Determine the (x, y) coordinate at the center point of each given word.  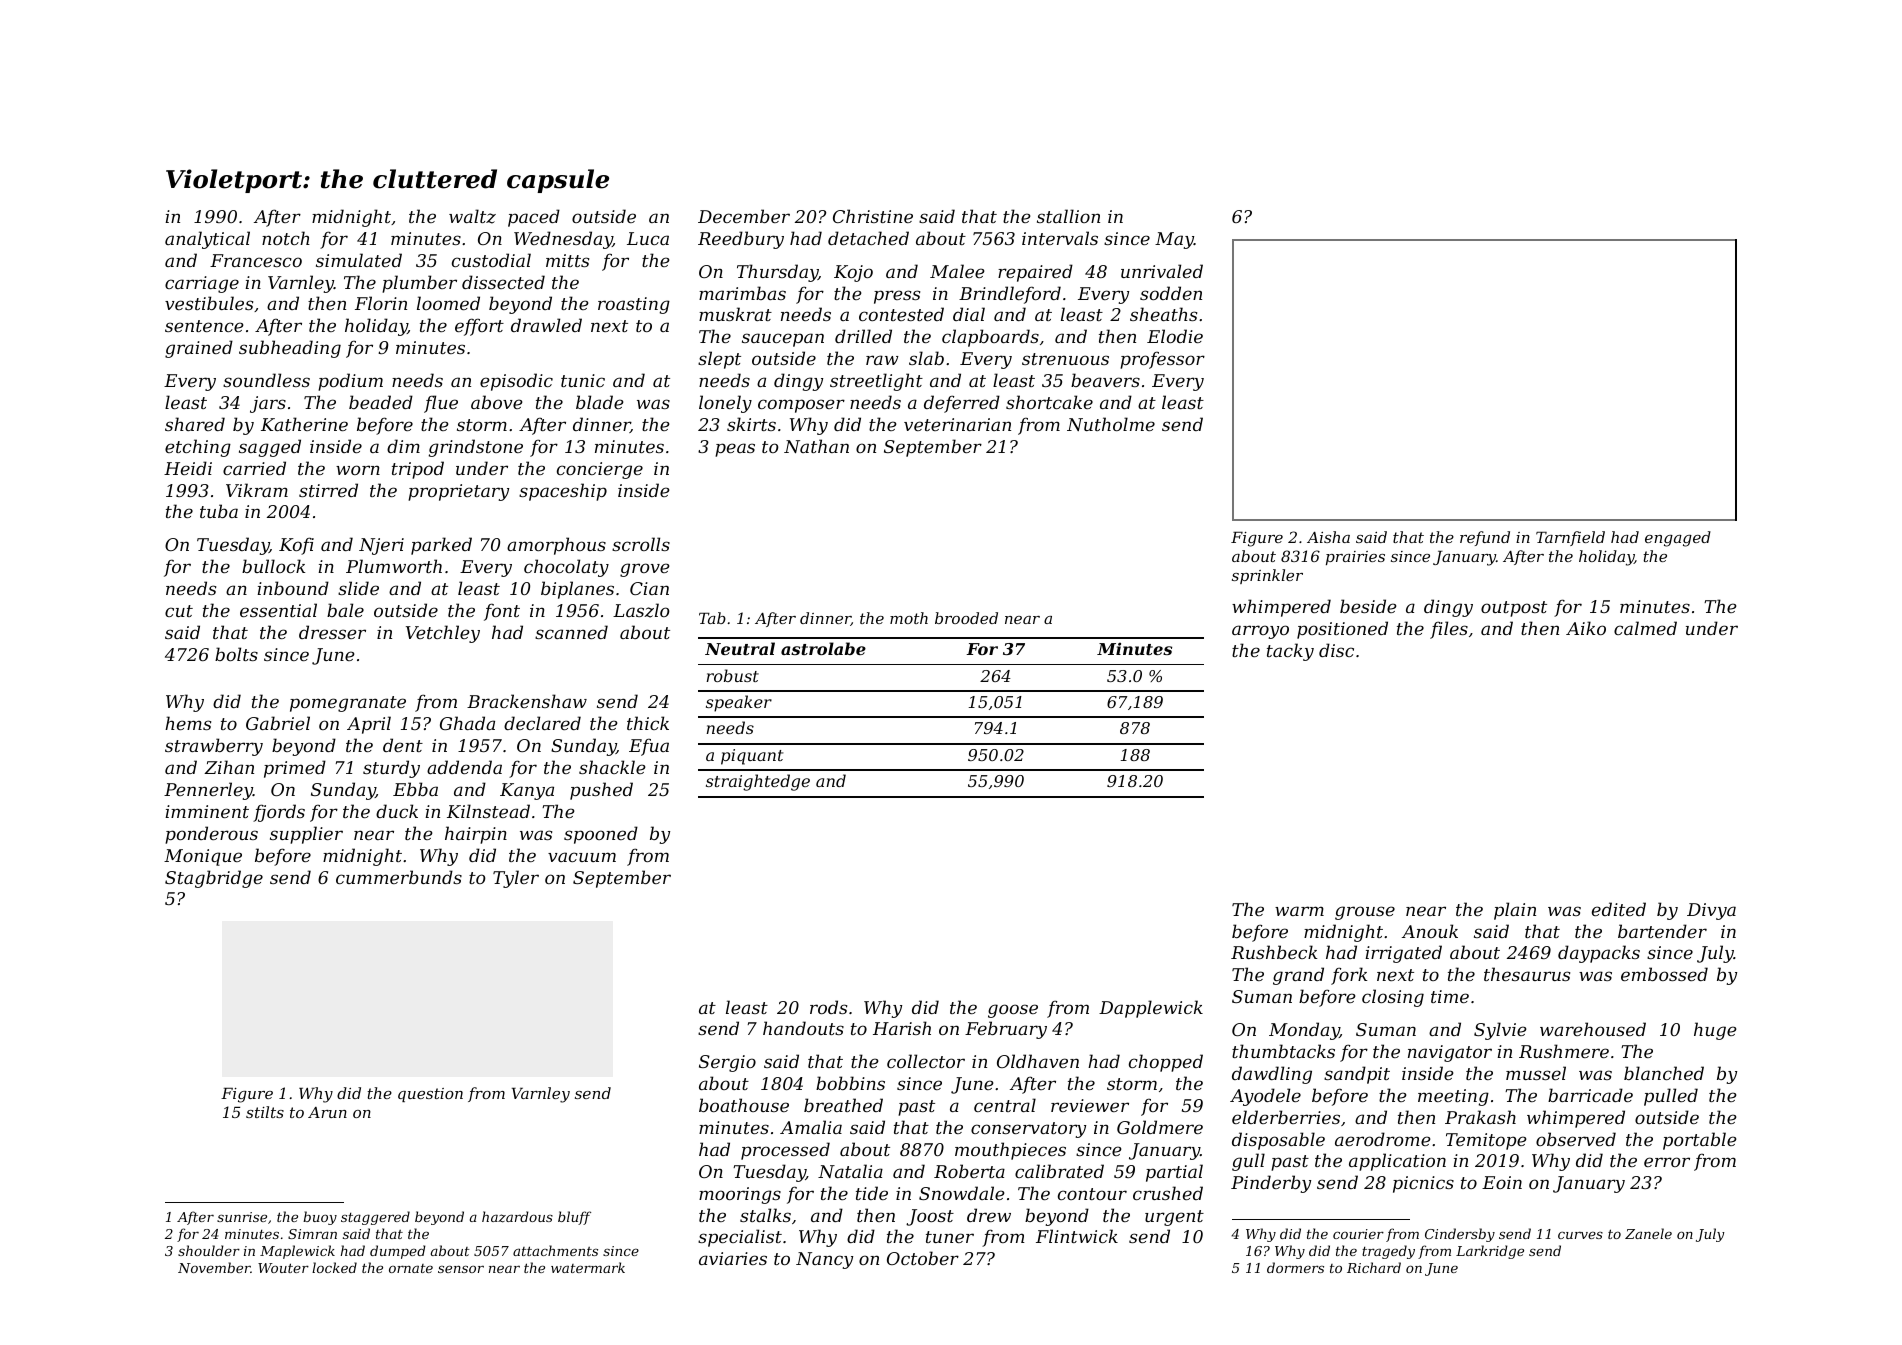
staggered (375, 1218)
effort (479, 327)
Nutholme (1111, 424)
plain (1515, 911)
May (1174, 240)
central (1005, 1105)
